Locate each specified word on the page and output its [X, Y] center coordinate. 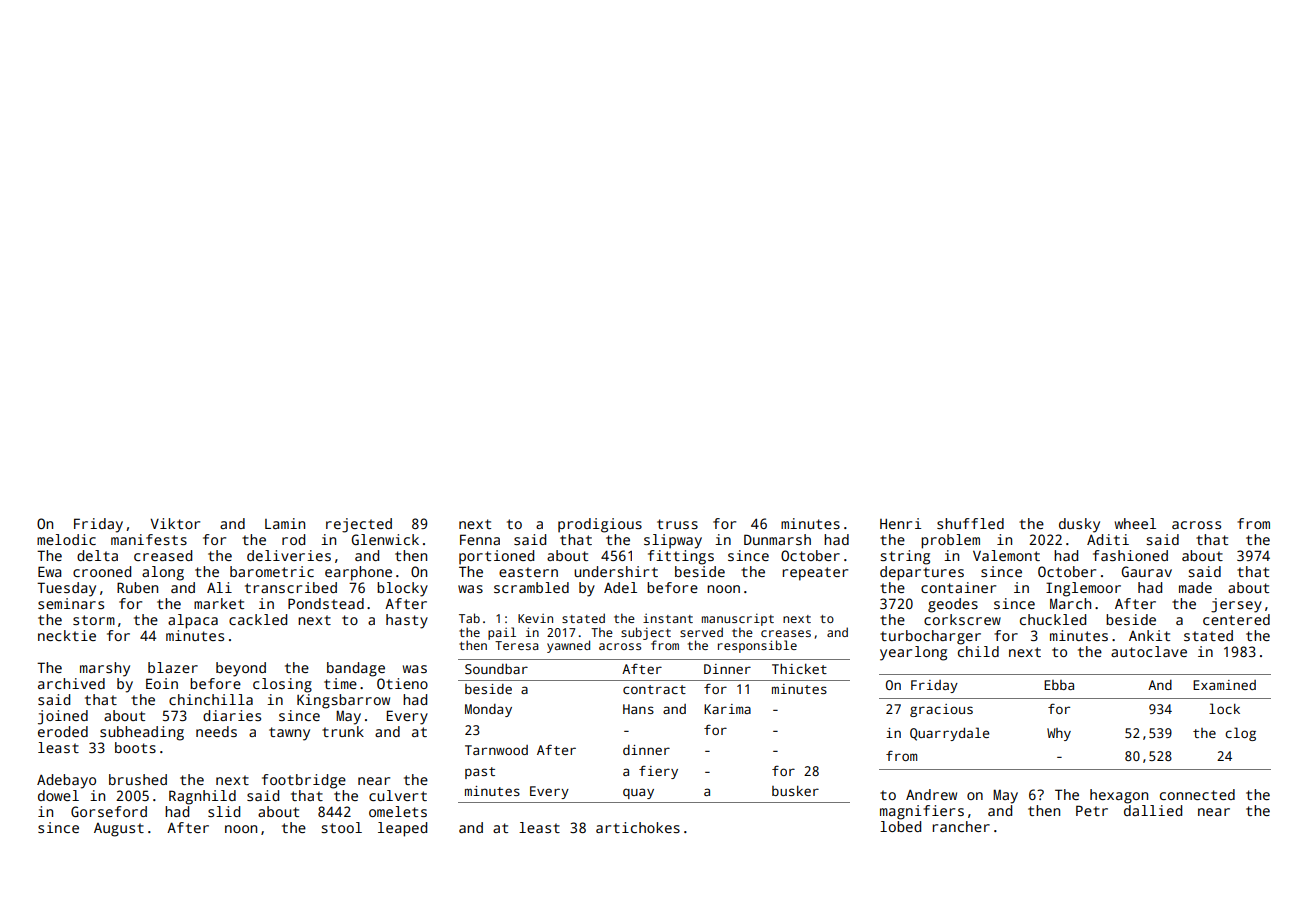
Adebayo [66, 781]
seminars [71, 603]
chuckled [1053, 619]
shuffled [970, 523]
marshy [105, 669]
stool [341, 827]
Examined [1224, 685]
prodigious [600, 525]
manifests [149, 539]
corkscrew [962, 619]
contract [654, 689]
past [480, 773]
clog [1240, 734]
